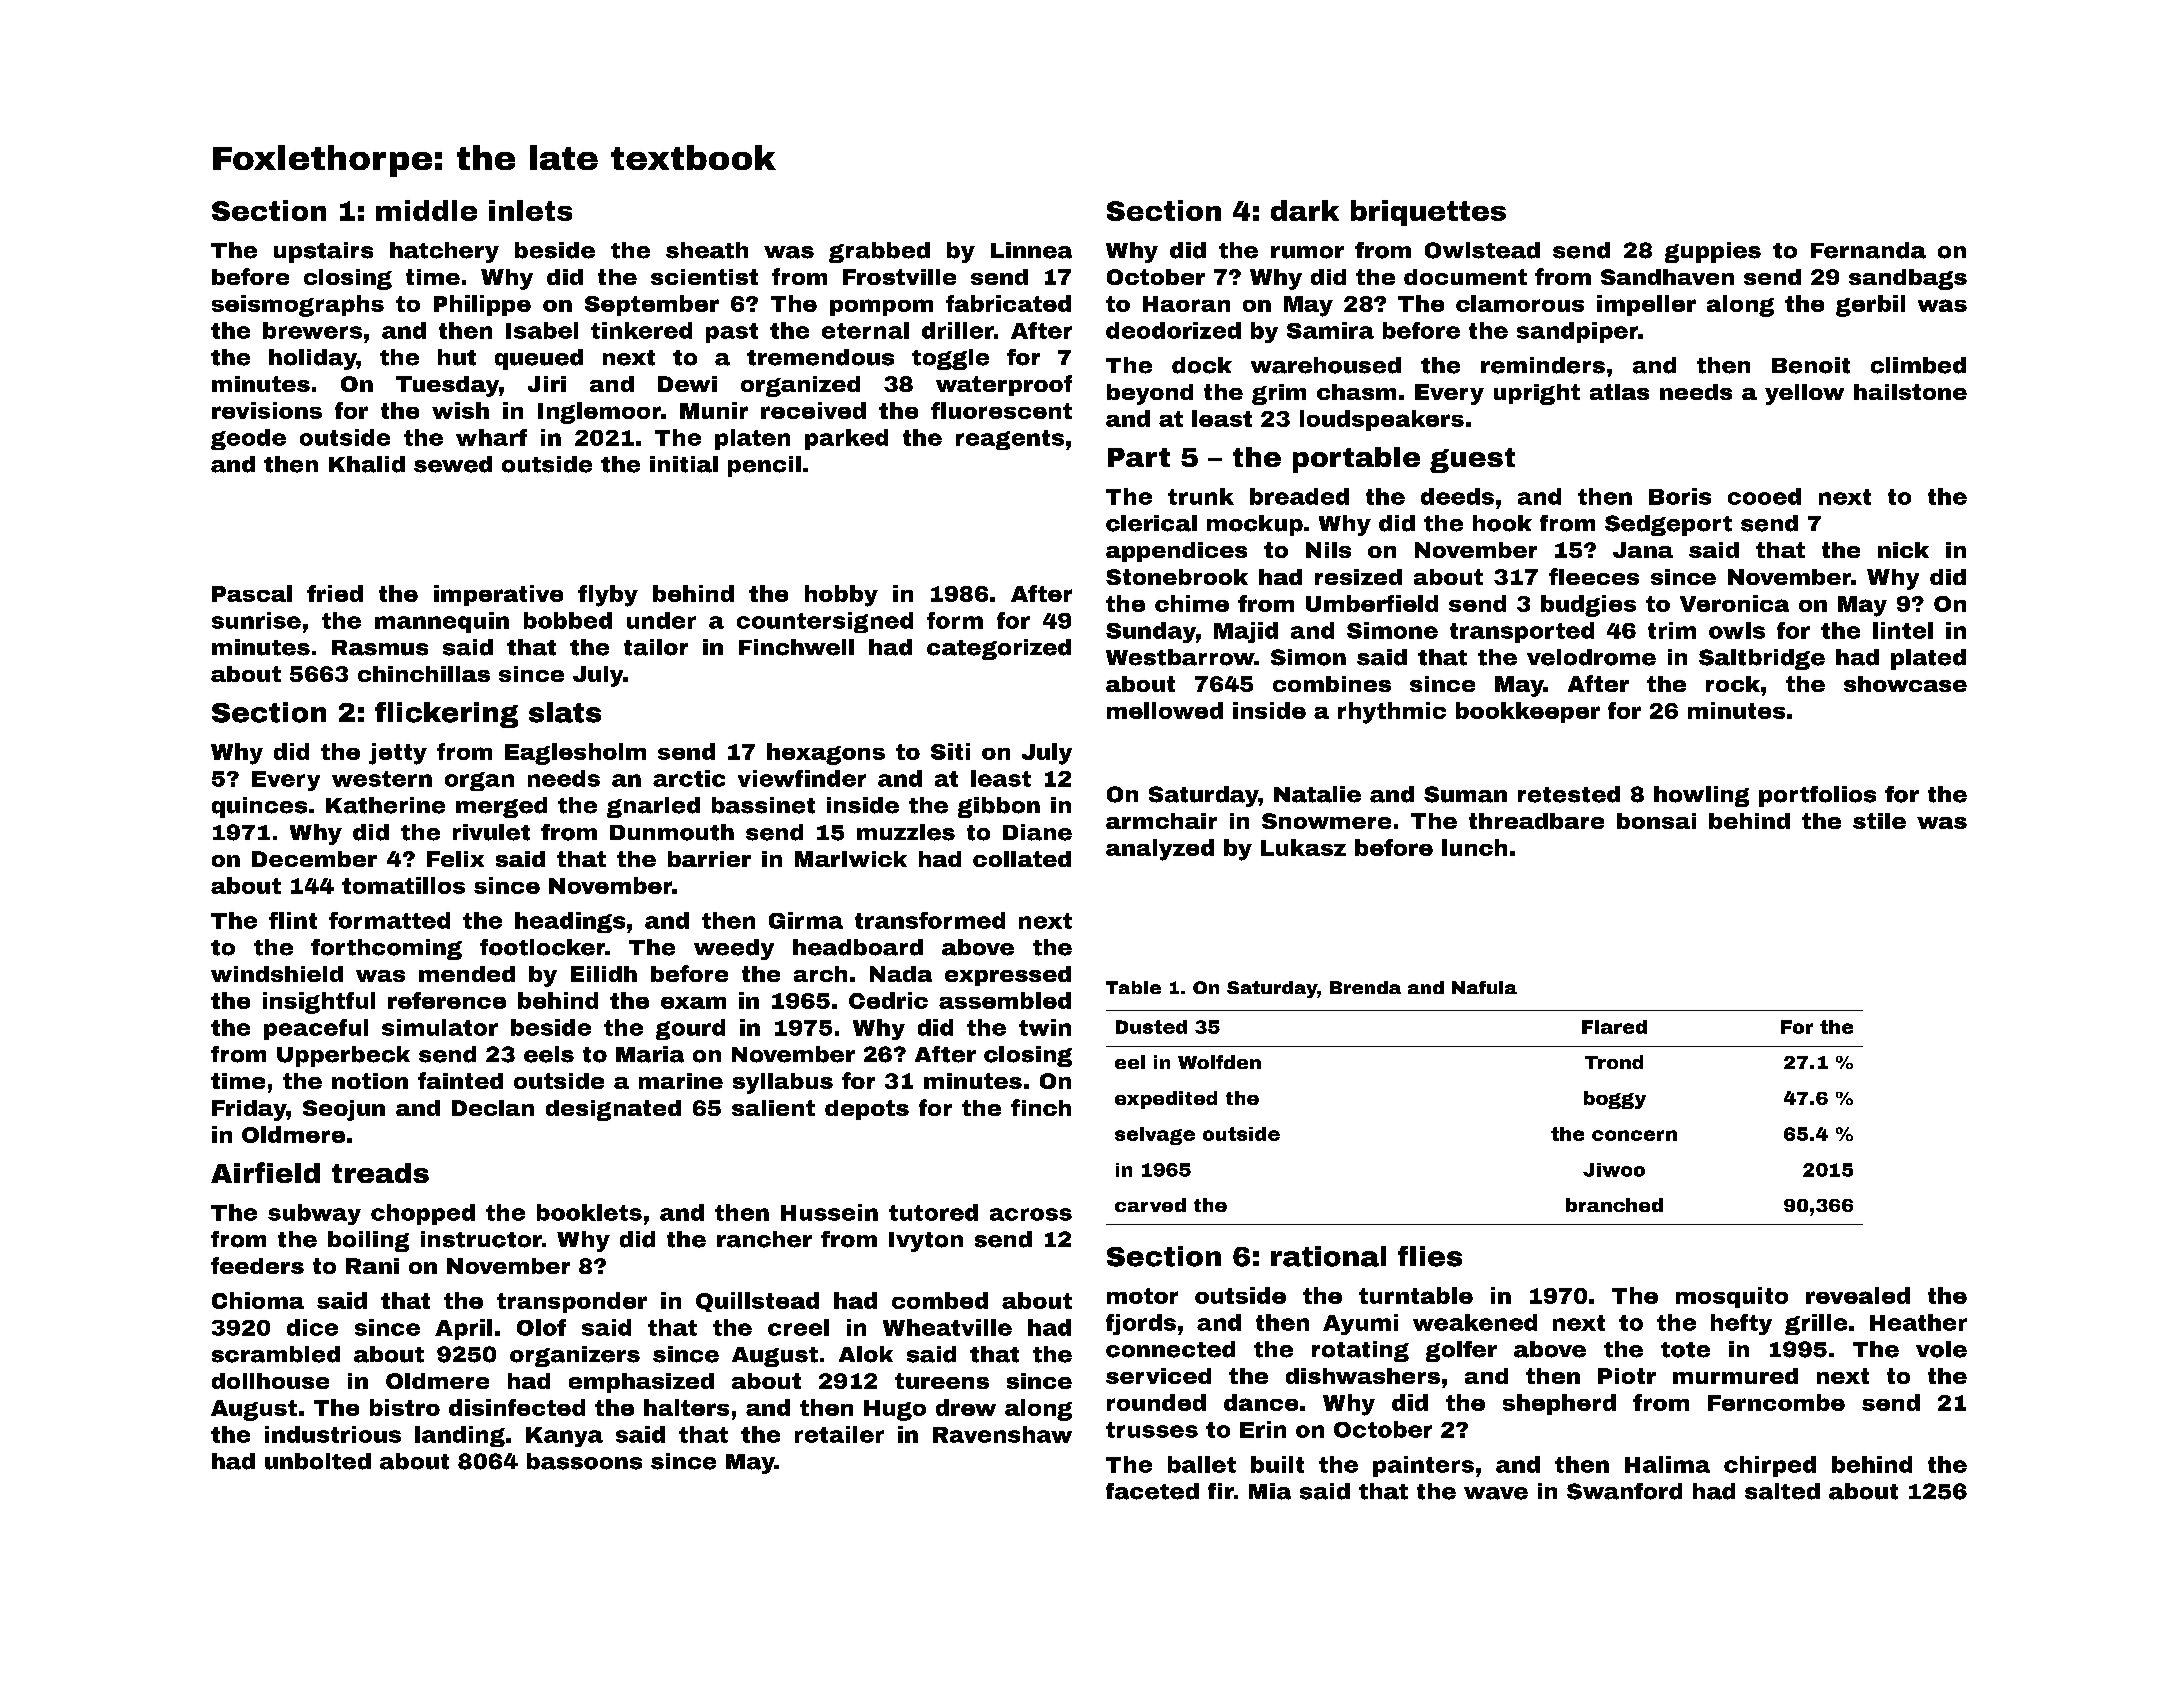 This screenshot has height=1683, width=2178. What do you see at coordinates (453, 464) in the screenshot?
I see `sewed` at bounding box center [453, 464].
